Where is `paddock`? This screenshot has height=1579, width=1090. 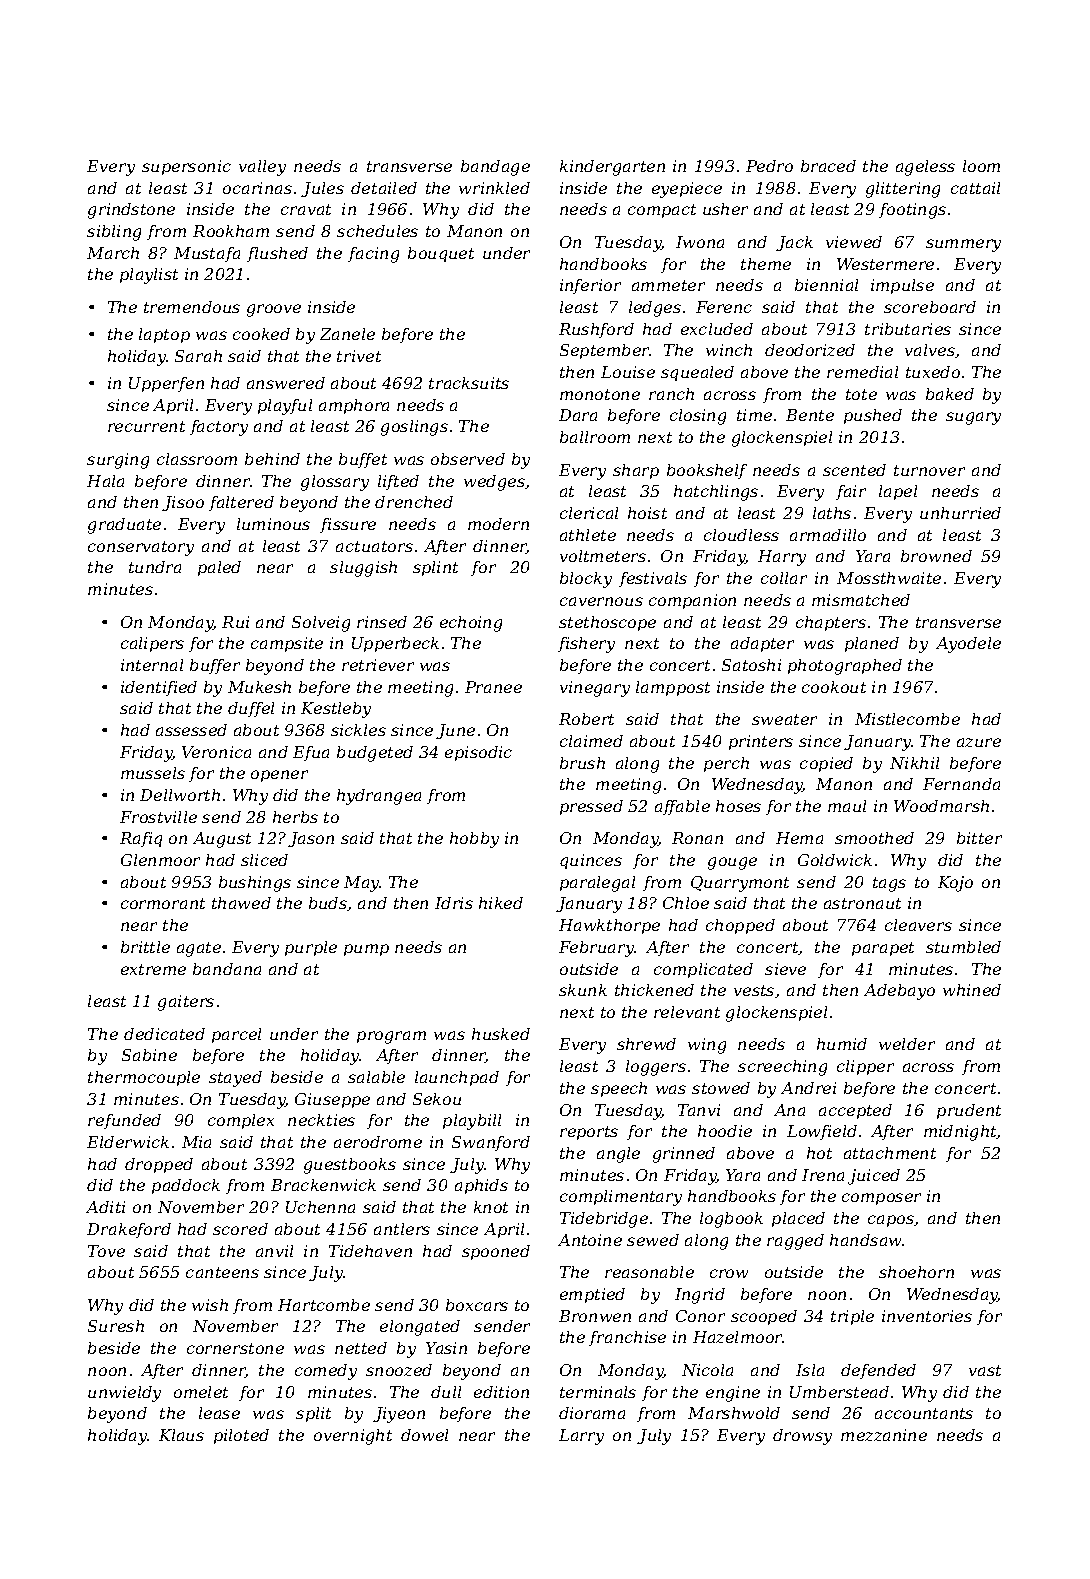
paddock is located at coordinates (186, 1186).
